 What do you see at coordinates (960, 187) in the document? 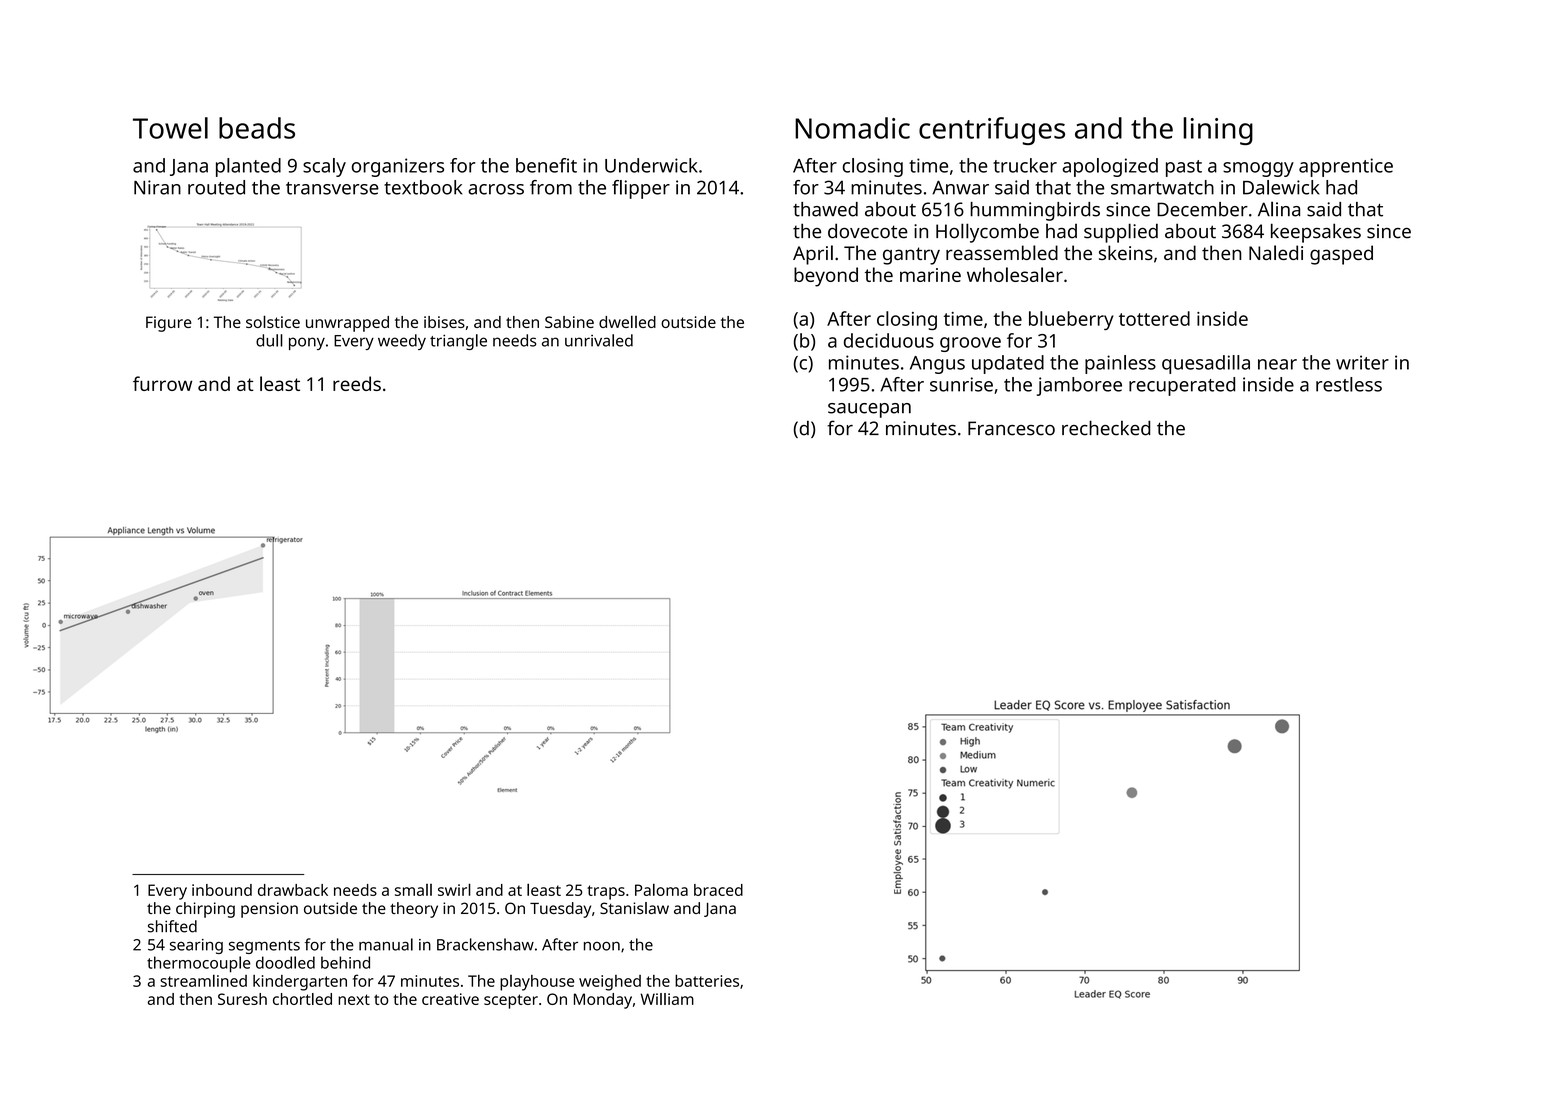
I see `Anwar` at bounding box center [960, 187].
